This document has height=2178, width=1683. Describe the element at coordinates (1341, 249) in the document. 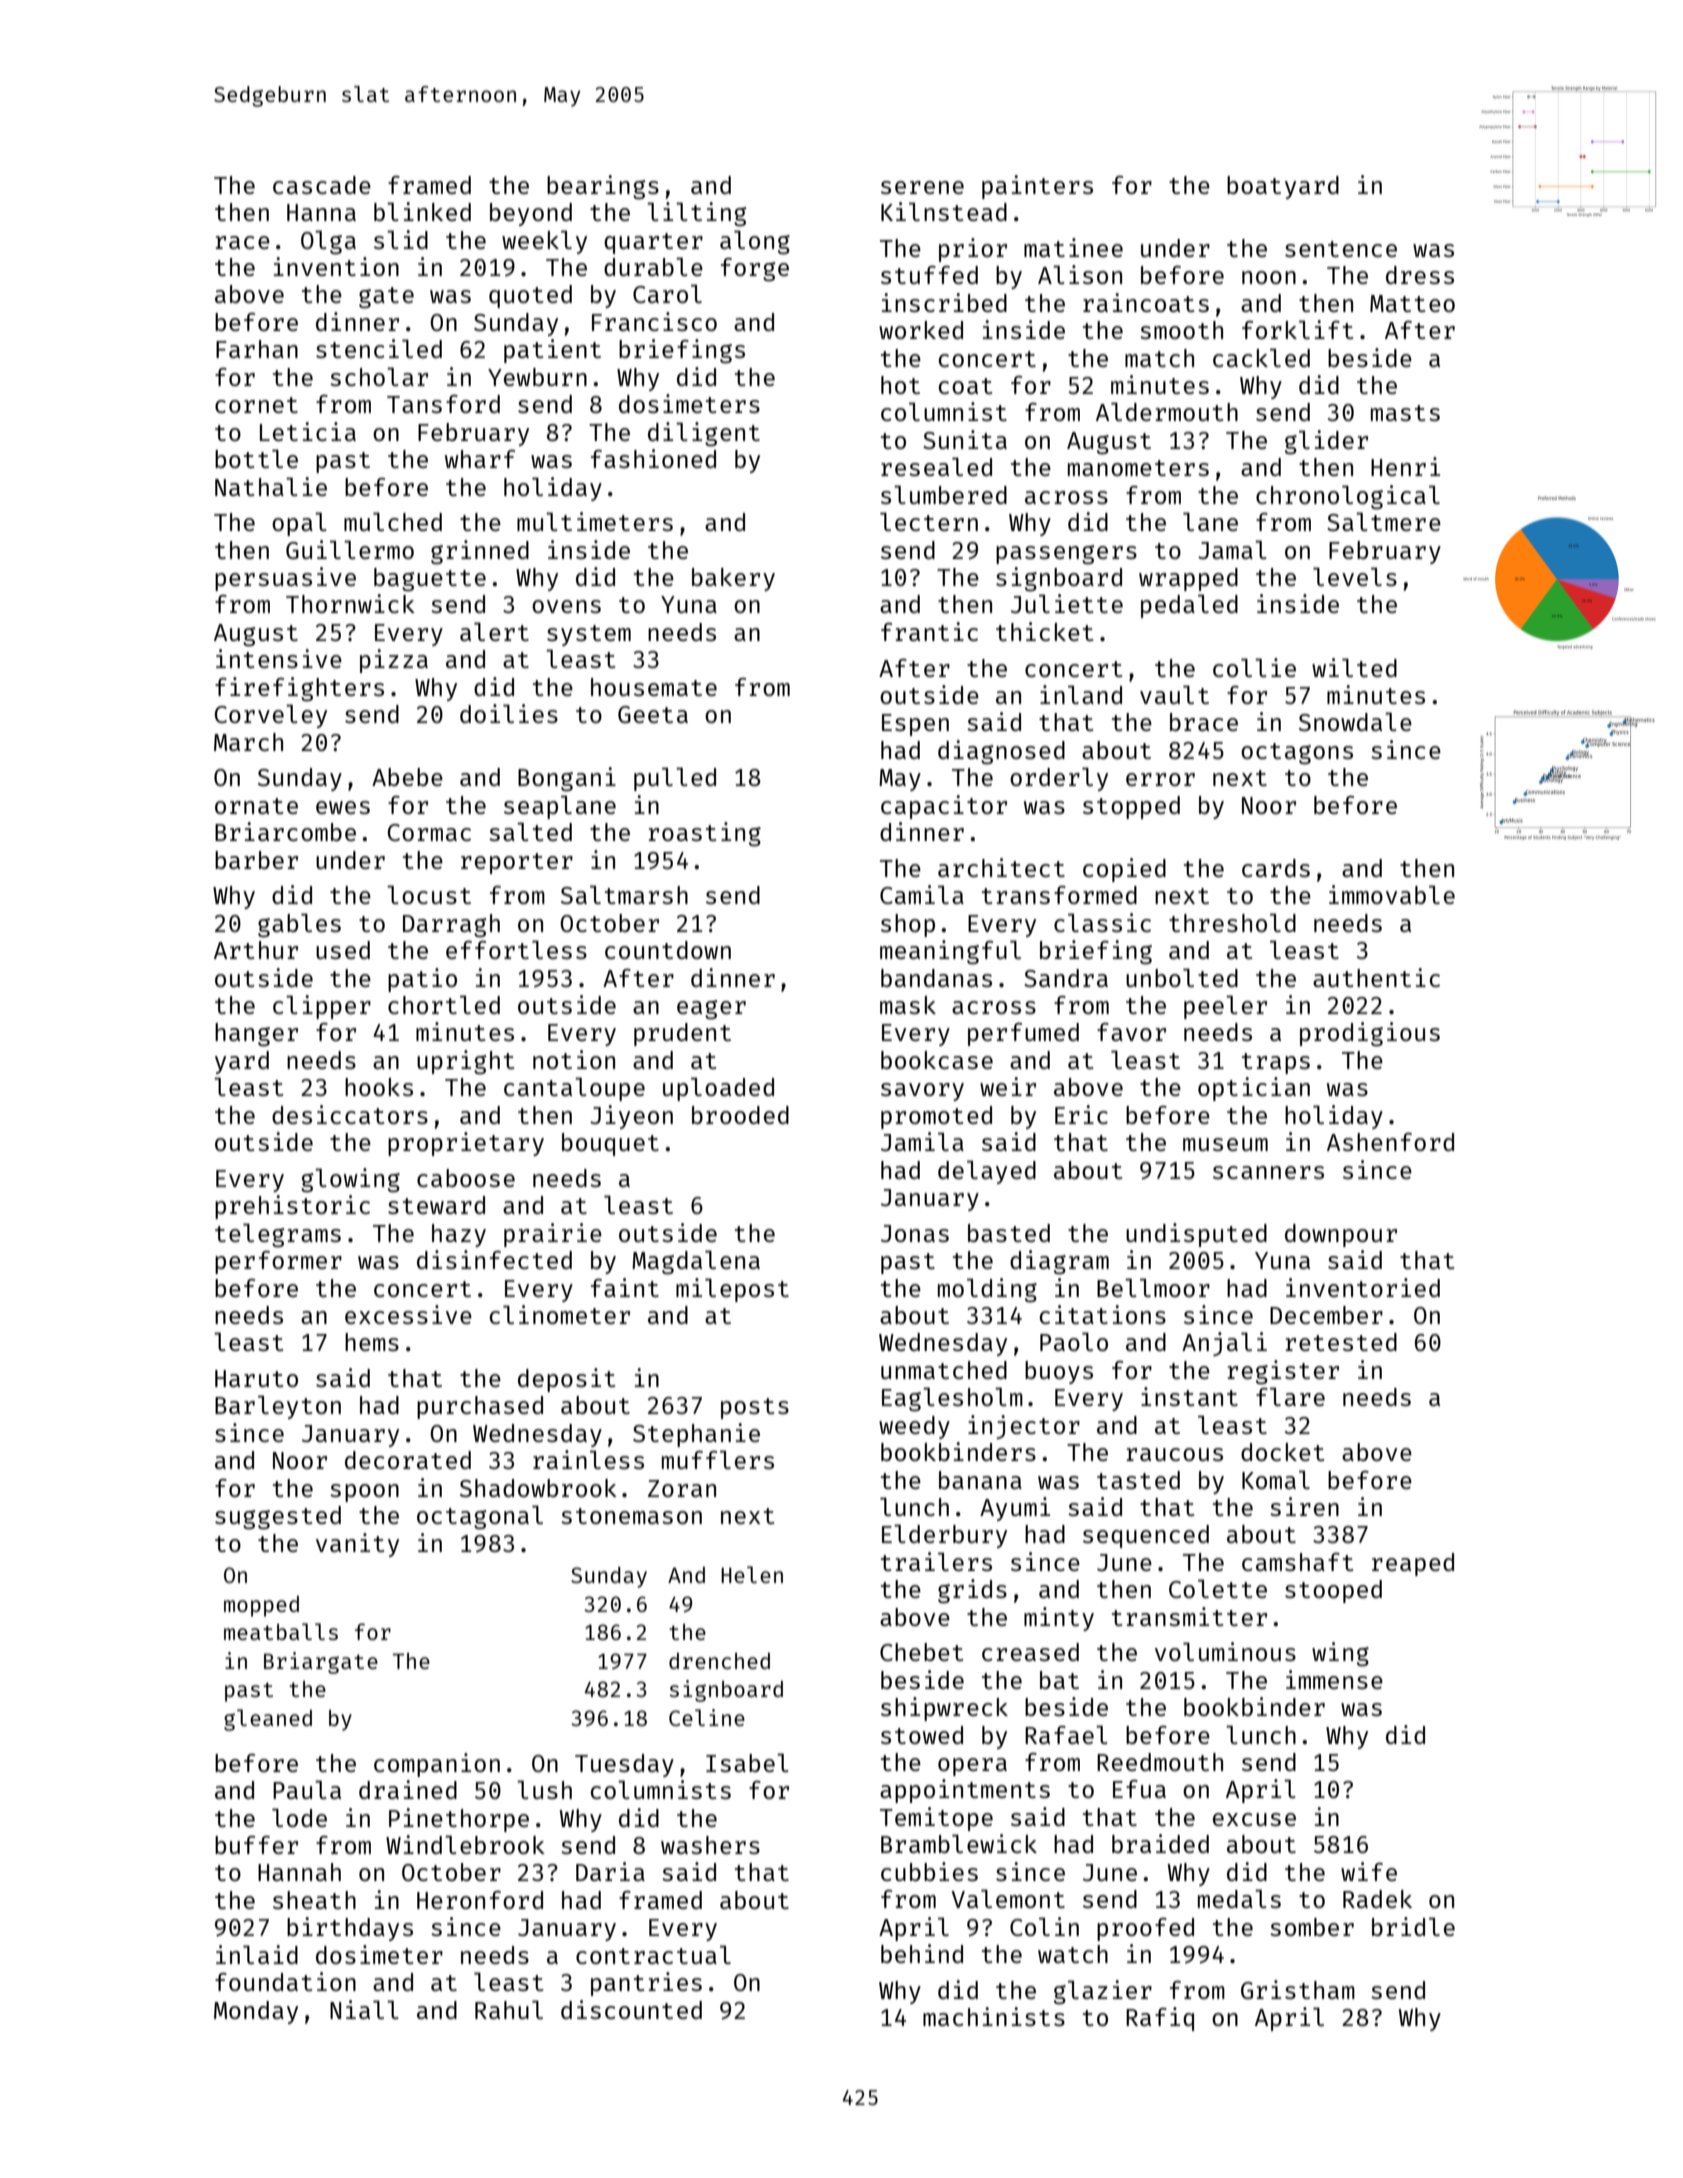

I see `sentence` at that location.
